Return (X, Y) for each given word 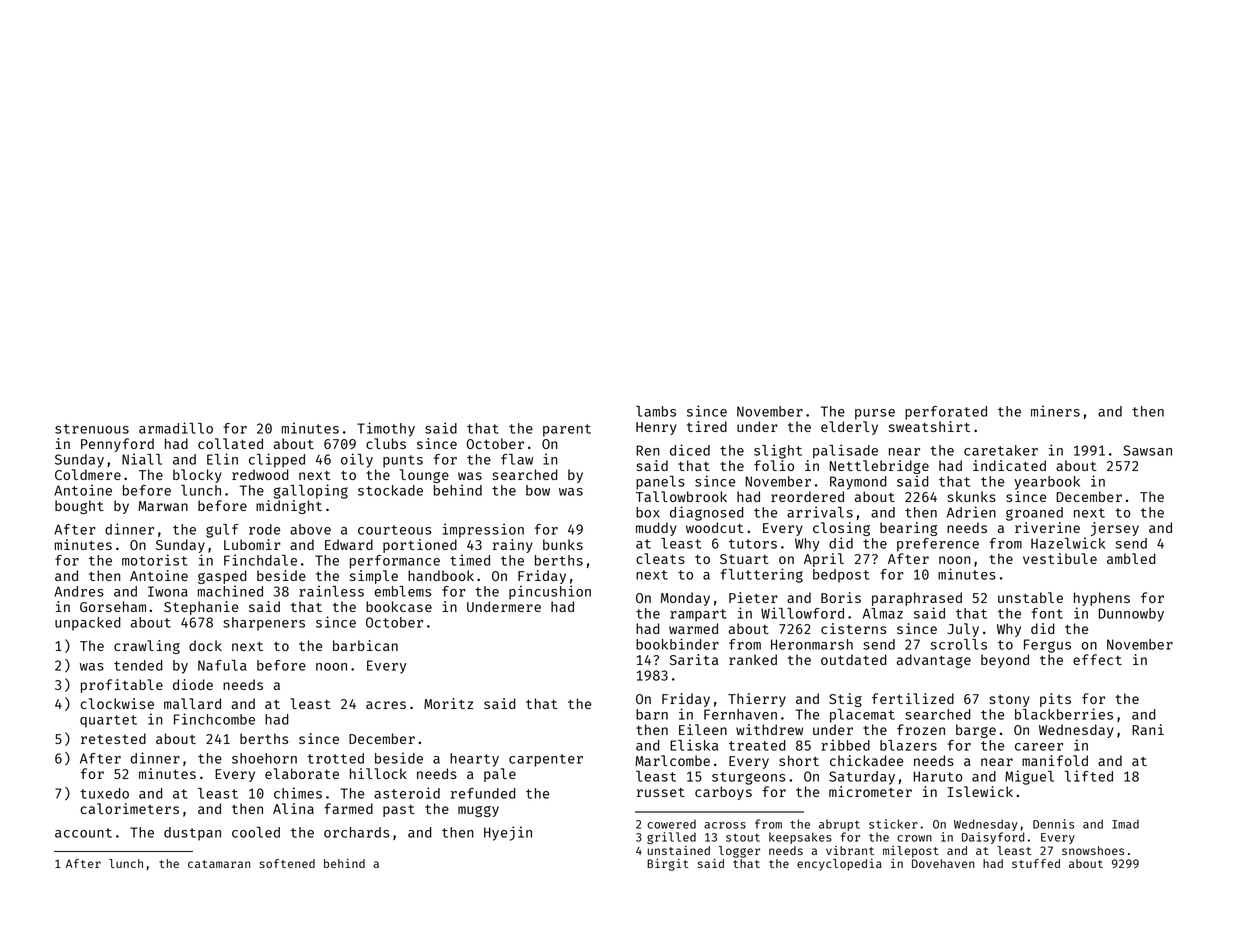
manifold (1055, 760)
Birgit (668, 864)
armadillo (176, 428)
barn (652, 714)
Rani (1148, 729)
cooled (256, 832)
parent (567, 430)
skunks (971, 496)
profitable (122, 686)
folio (774, 465)
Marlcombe (672, 760)
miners (1055, 411)
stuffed (1036, 863)
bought (79, 507)
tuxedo (104, 793)
